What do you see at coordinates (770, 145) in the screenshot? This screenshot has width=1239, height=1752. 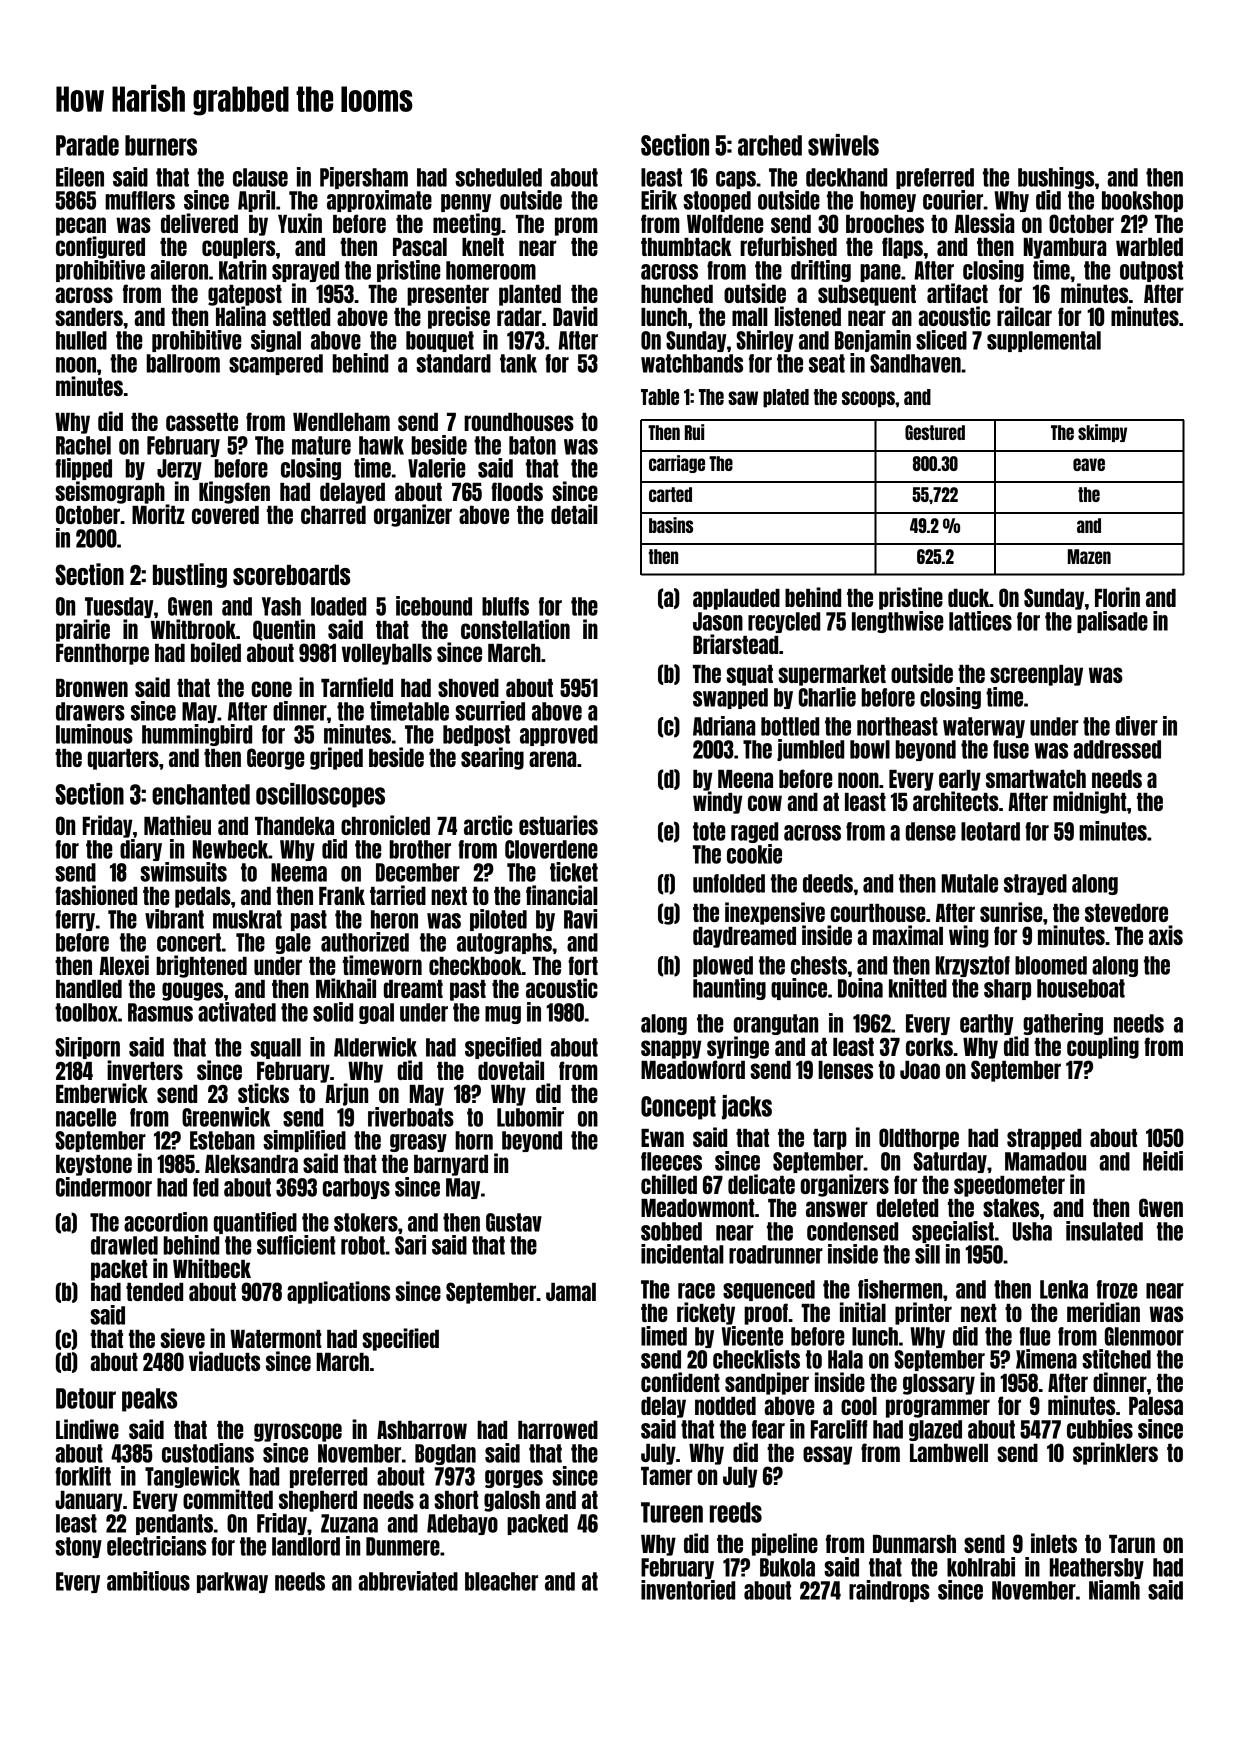 I see `arched` at bounding box center [770, 145].
